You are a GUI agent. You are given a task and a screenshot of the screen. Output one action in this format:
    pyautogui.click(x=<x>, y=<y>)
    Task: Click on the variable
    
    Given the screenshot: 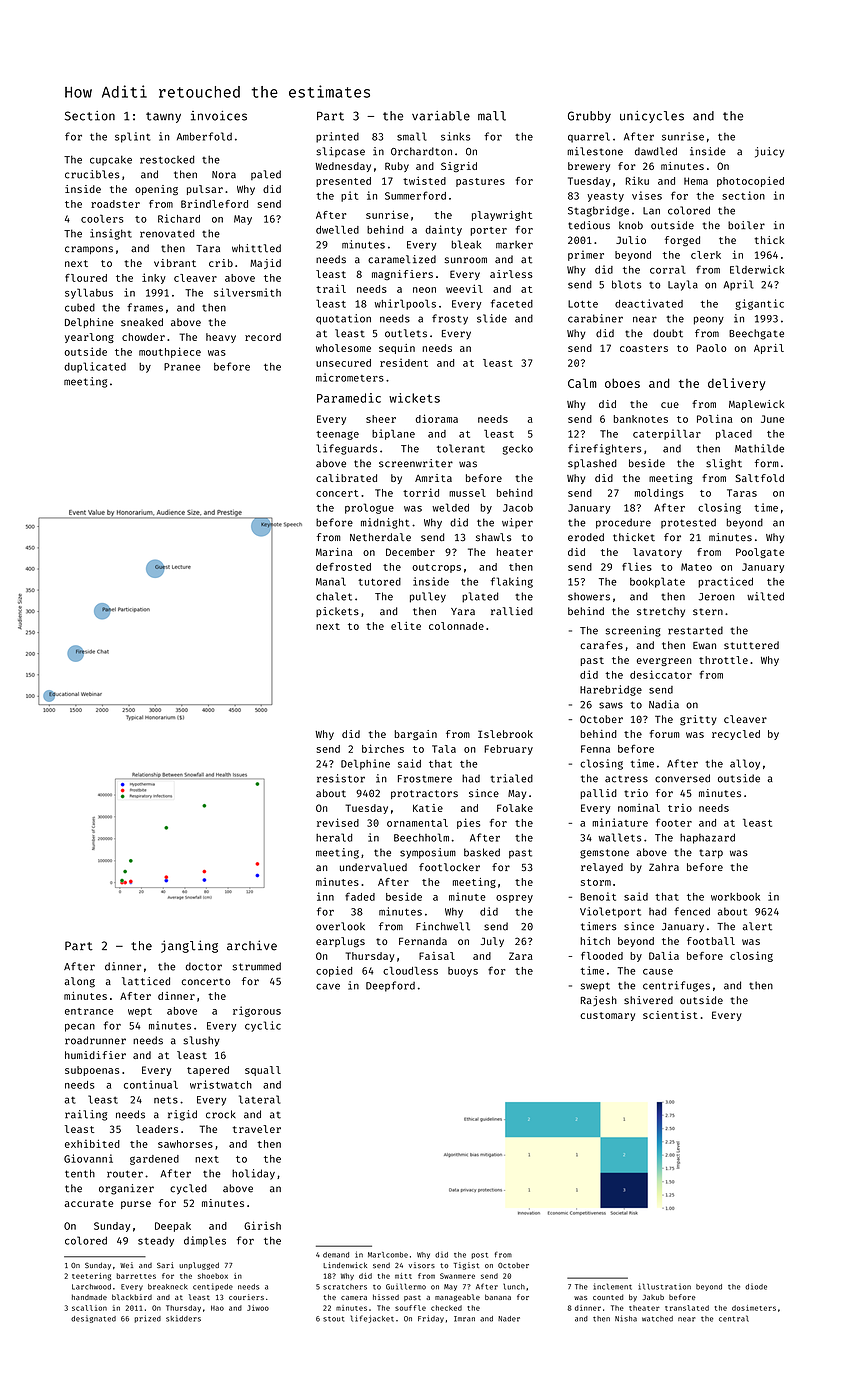 What is the action you would take?
    pyautogui.click(x=441, y=116)
